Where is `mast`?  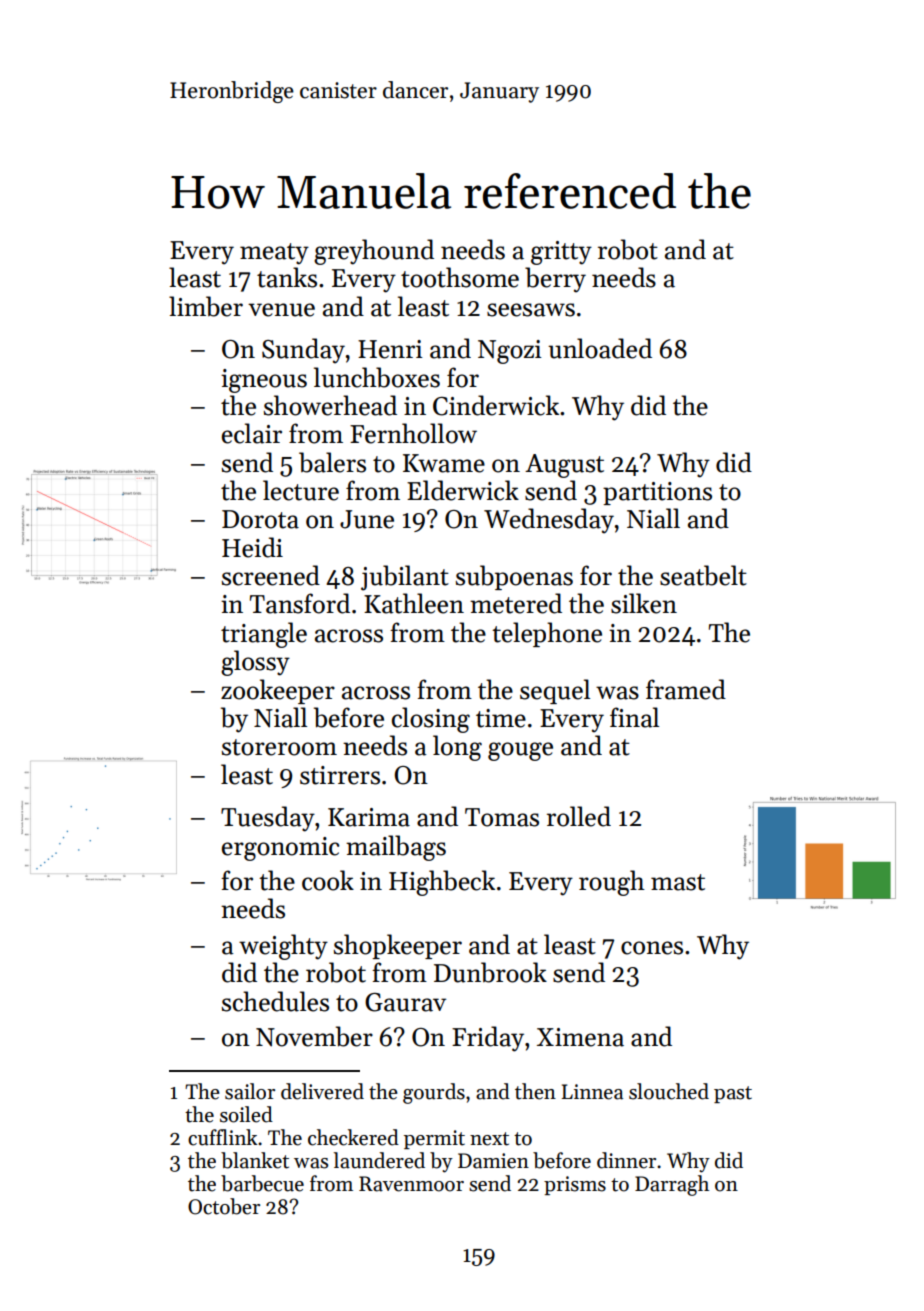 mast is located at coordinates (678, 882).
